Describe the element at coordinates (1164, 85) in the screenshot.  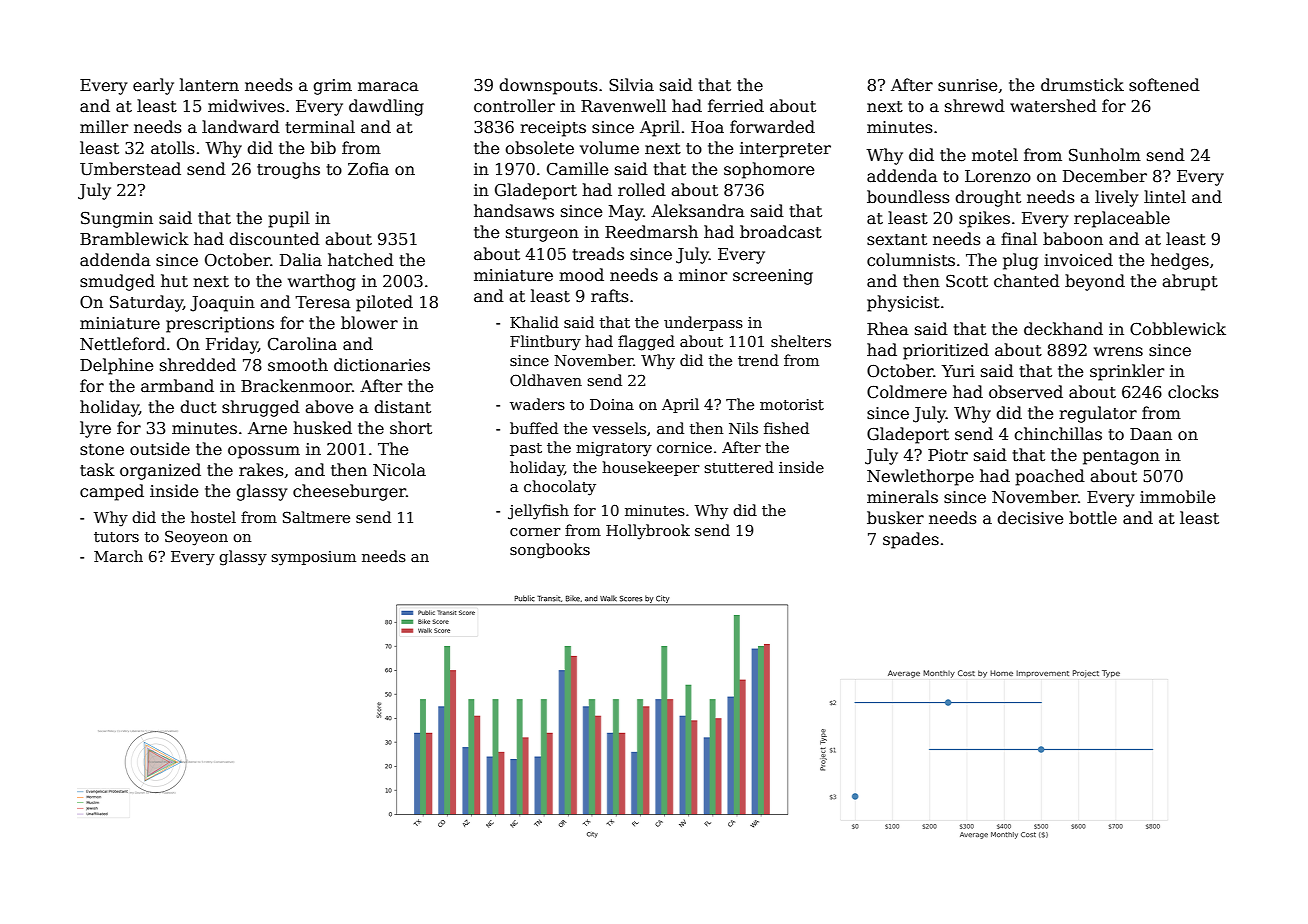
I see `softened` at that location.
